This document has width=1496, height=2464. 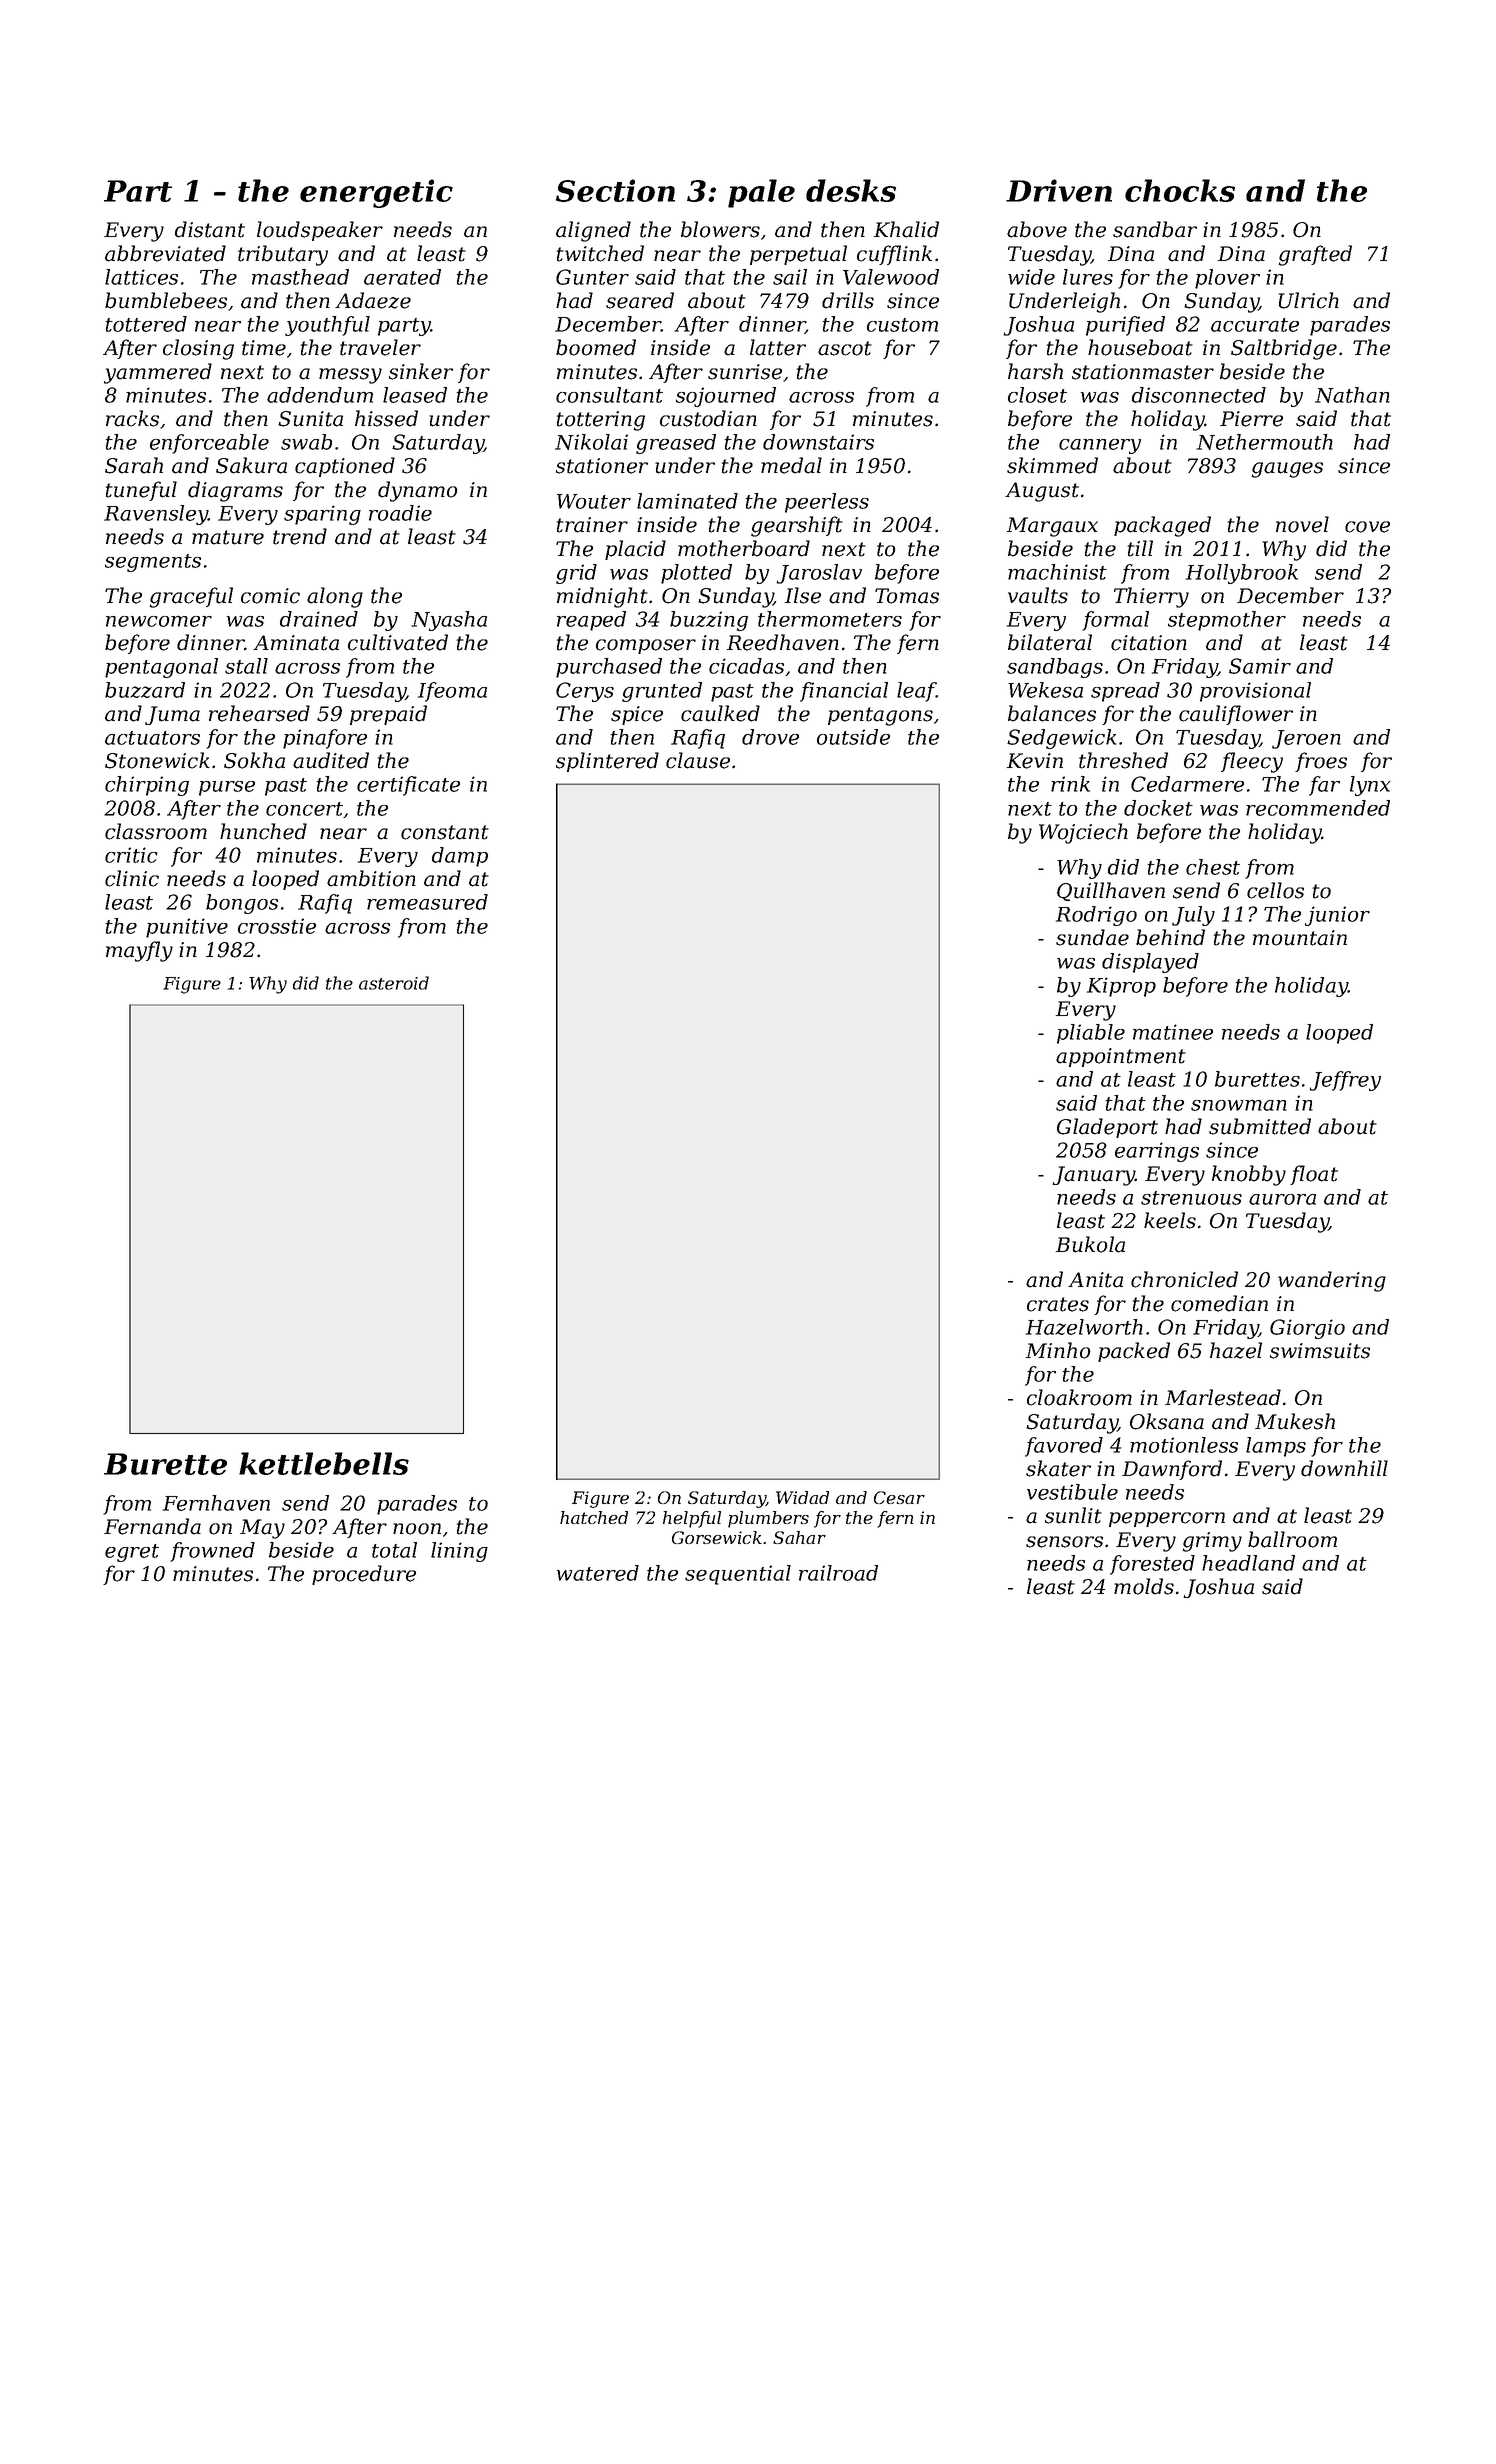 I want to click on egret, so click(x=132, y=1553).
